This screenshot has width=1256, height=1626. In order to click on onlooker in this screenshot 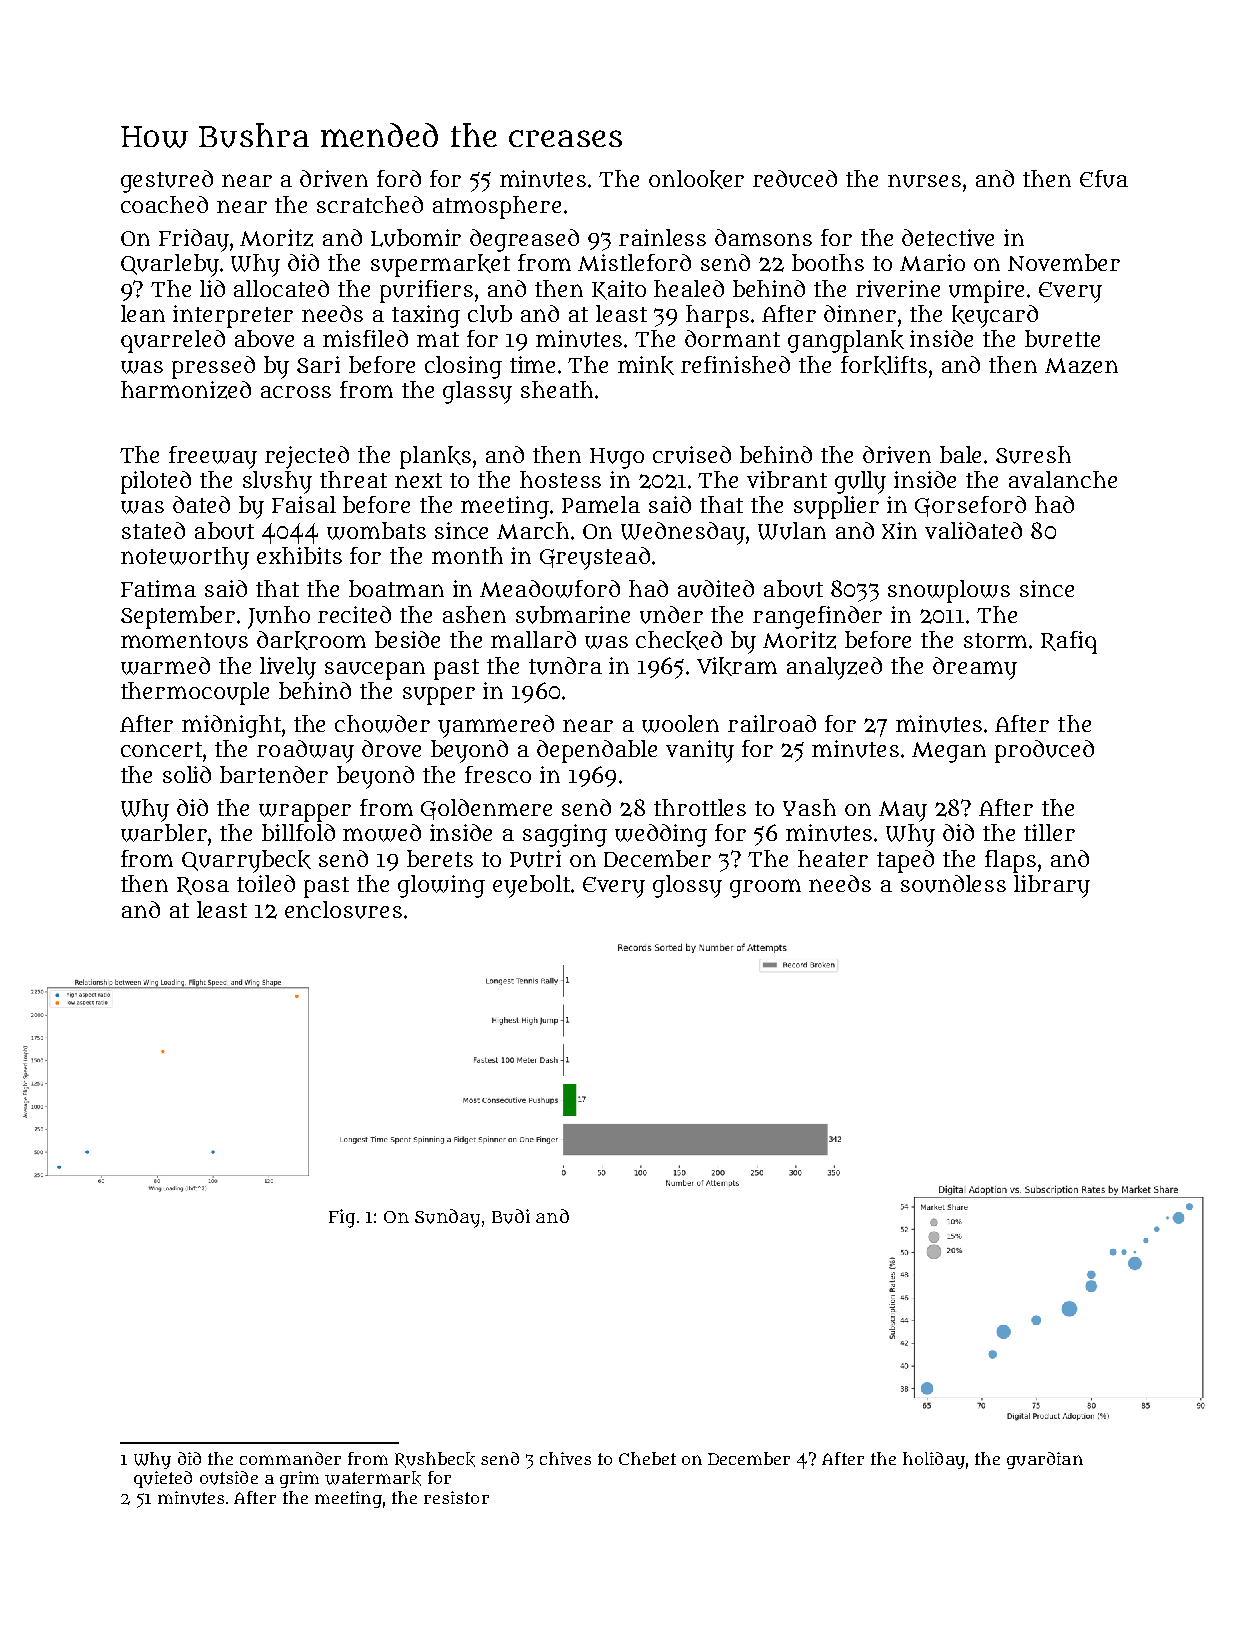, I will do `click(696, 179)`.
